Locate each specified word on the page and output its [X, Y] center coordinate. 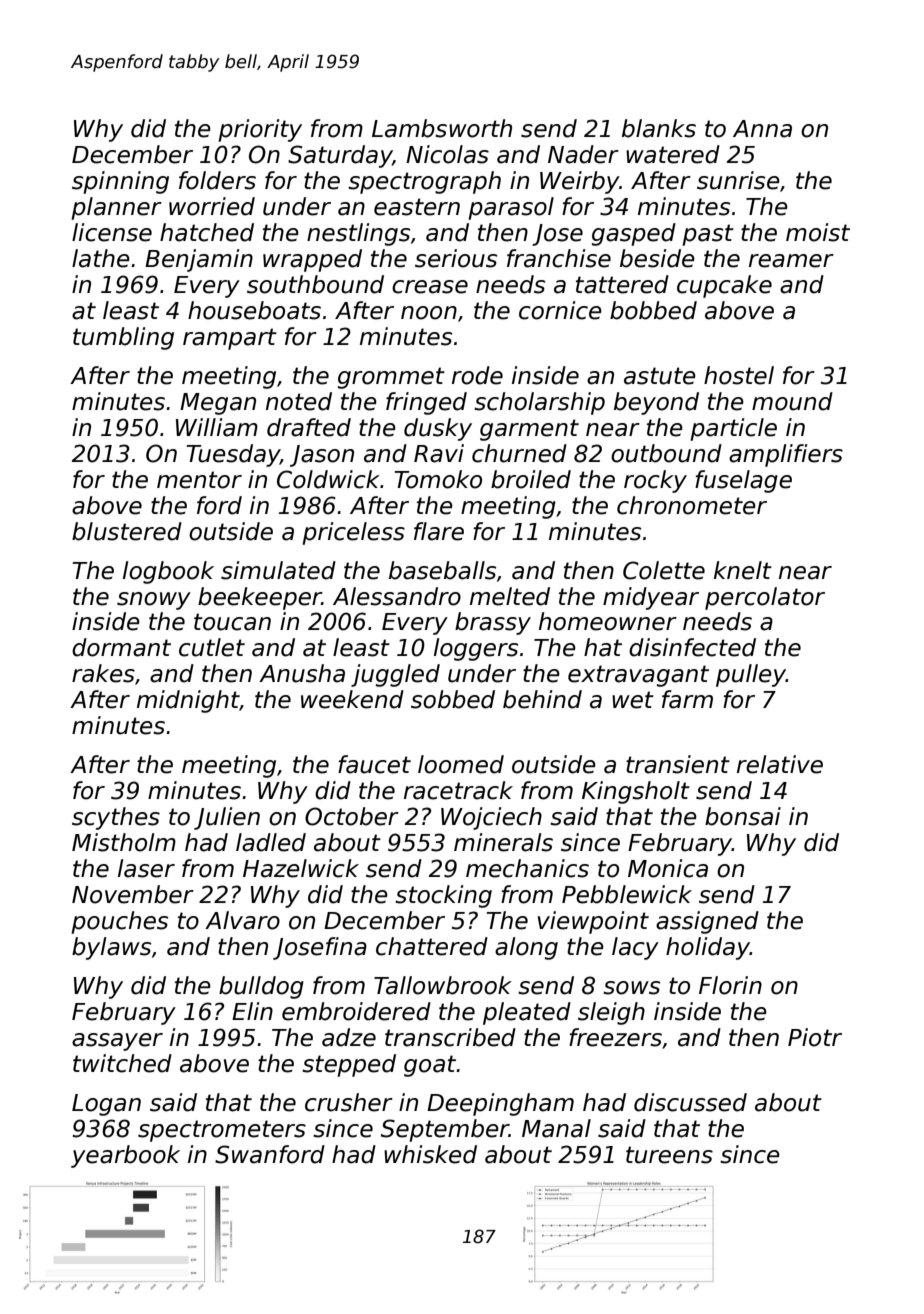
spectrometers [222, 1131]
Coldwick [328, 479]
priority [260, 130]
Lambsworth [442, 128]
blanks [659, 128]
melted [510, 596]
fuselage [743, 481]
